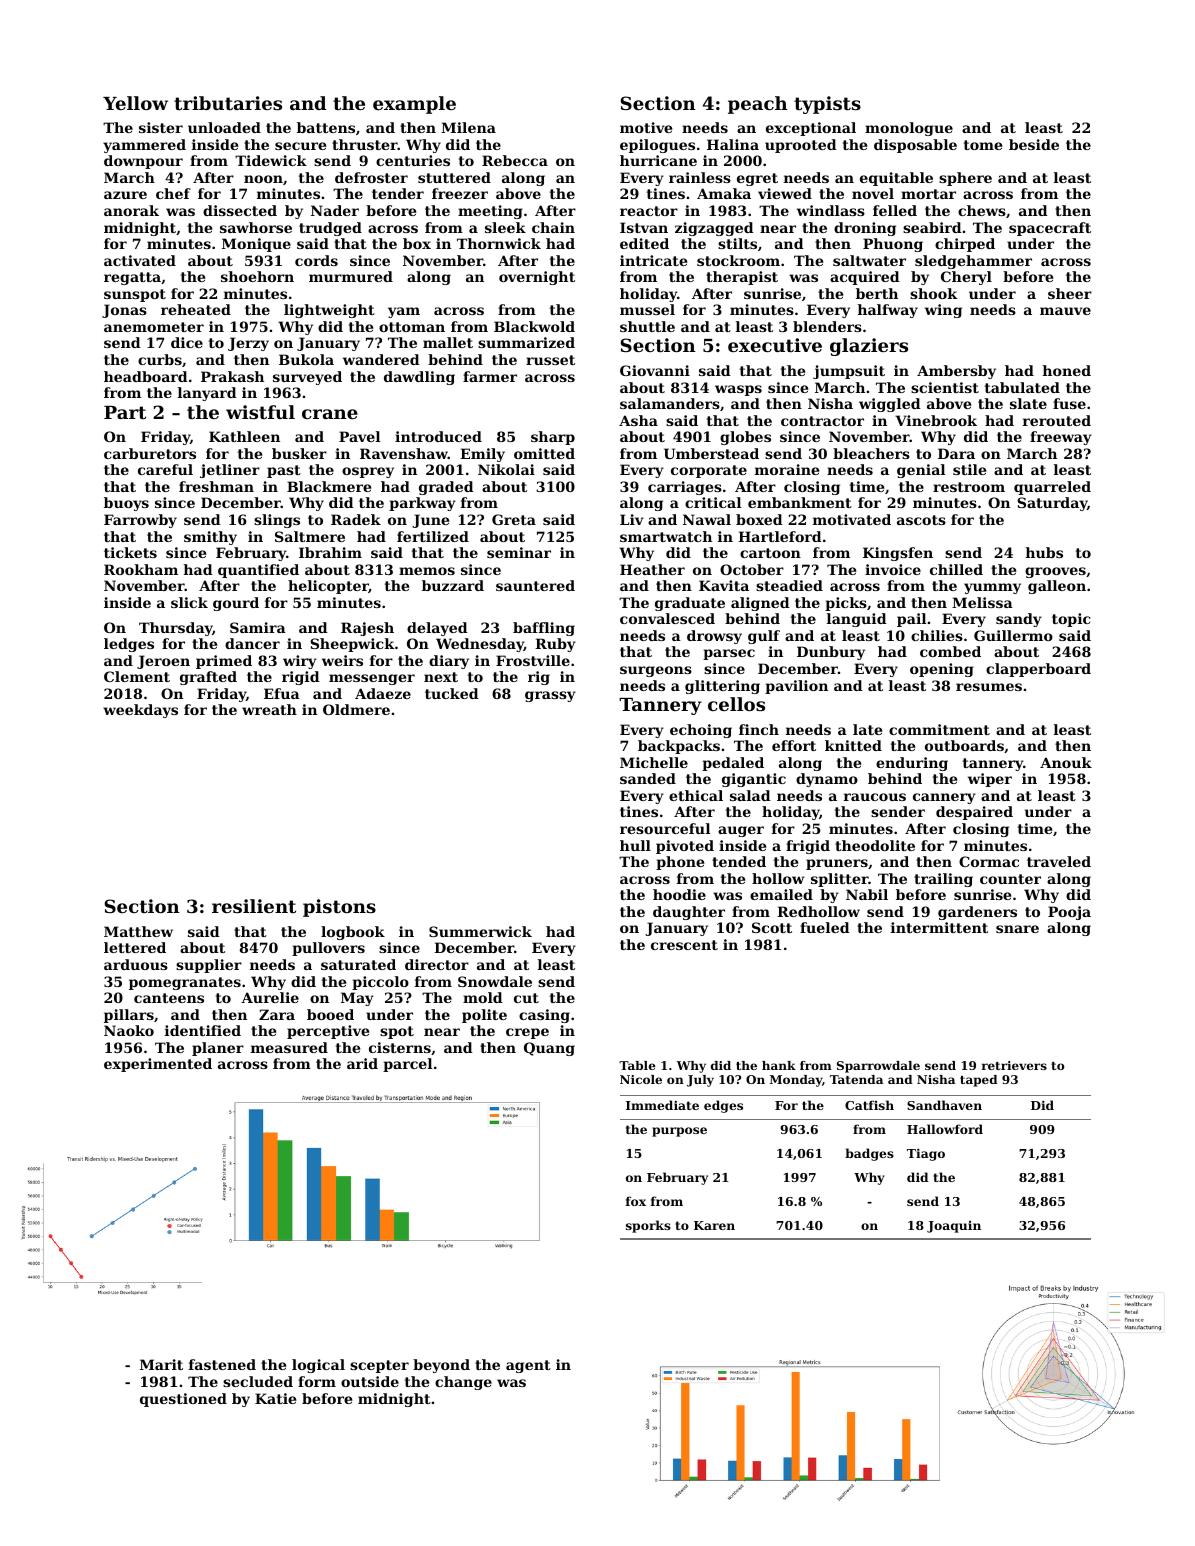  Describe the element at coordinates (137, 676) in the screenshot. I see `Clement` at that location.
